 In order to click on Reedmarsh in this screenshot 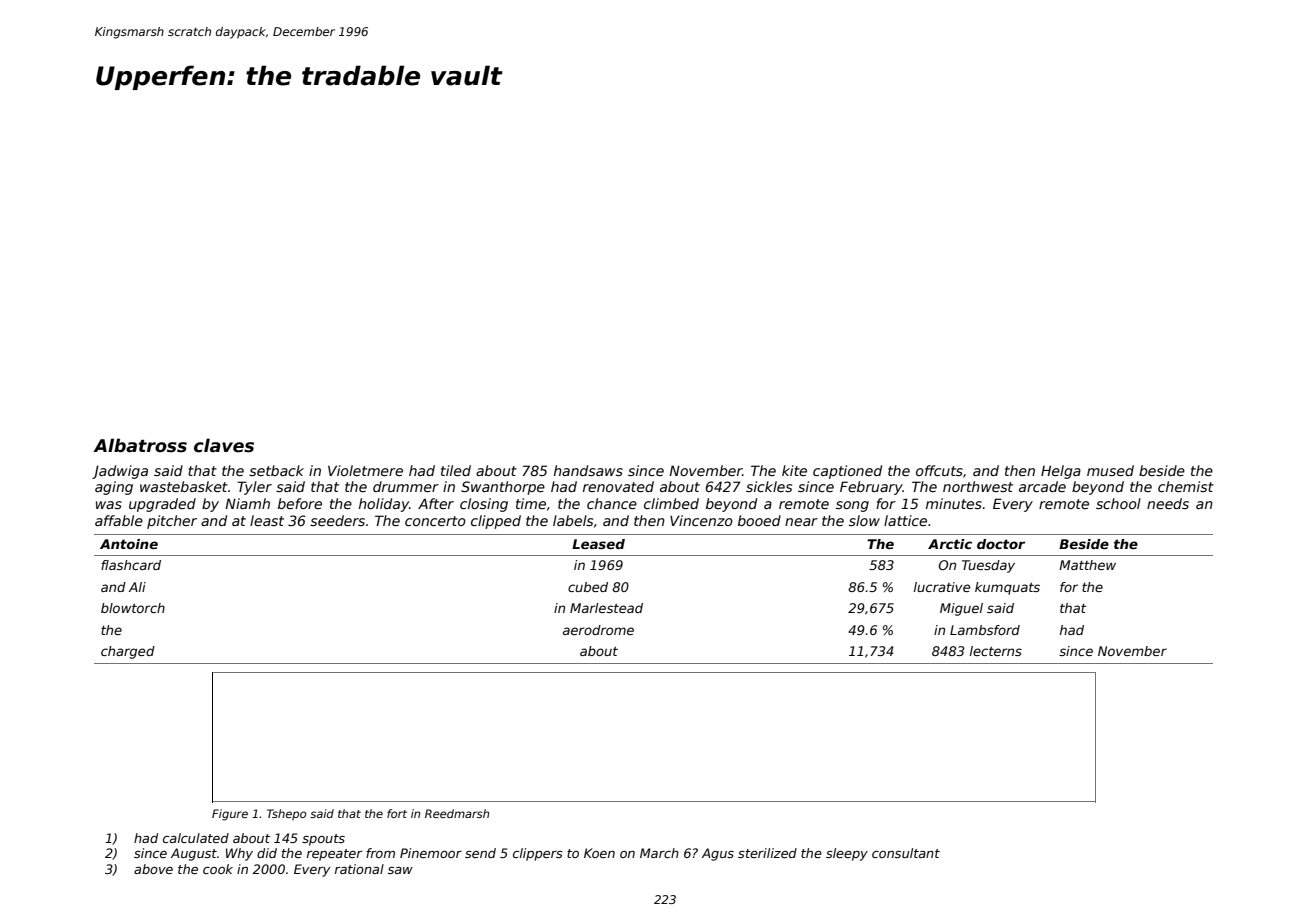, I will do `click(457, 813)`.
